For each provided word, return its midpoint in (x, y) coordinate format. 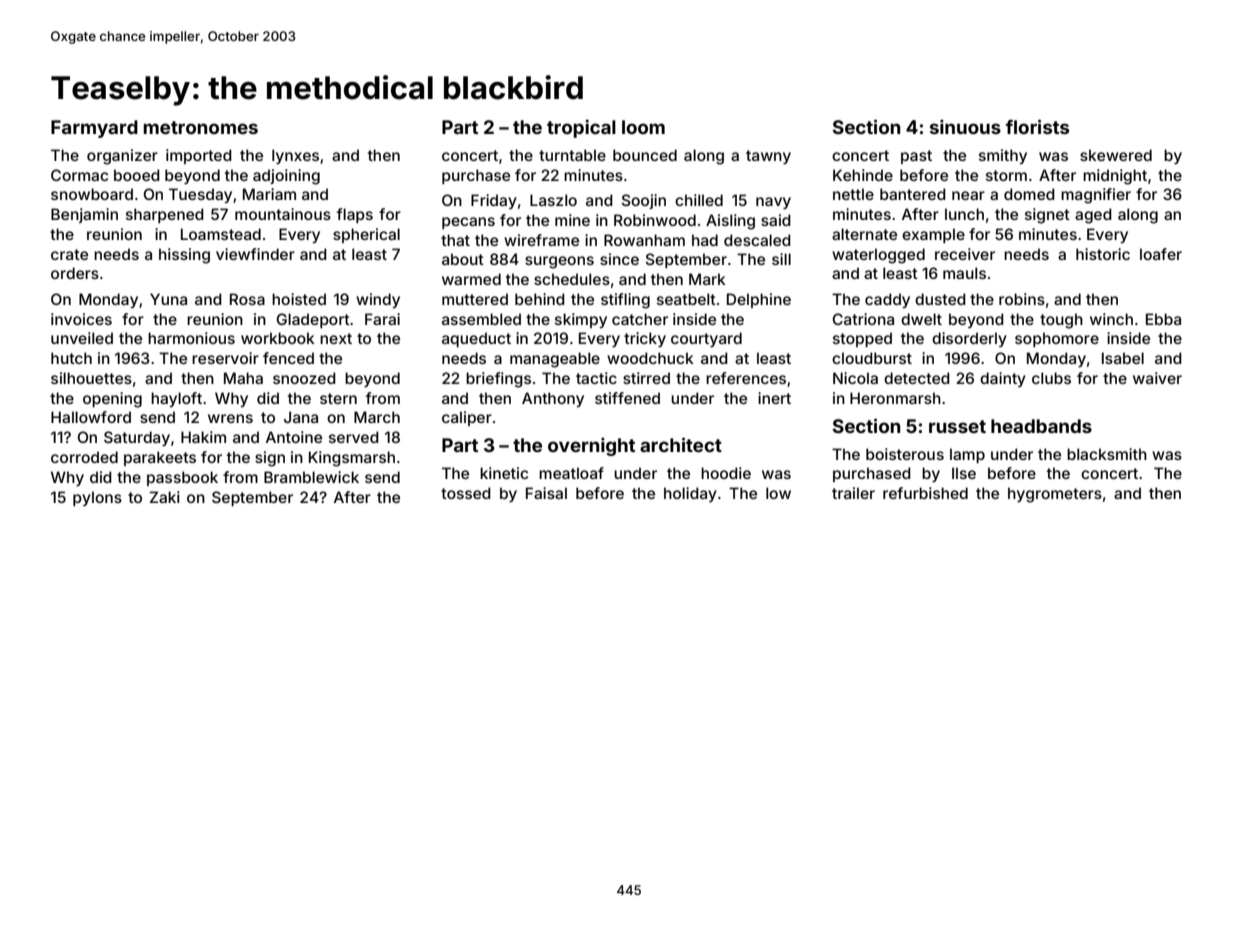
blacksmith (1107, 454)
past (916, 157)
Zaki (165, 497)
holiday (690, 494)
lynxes (295, 156)
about (463, 259)
